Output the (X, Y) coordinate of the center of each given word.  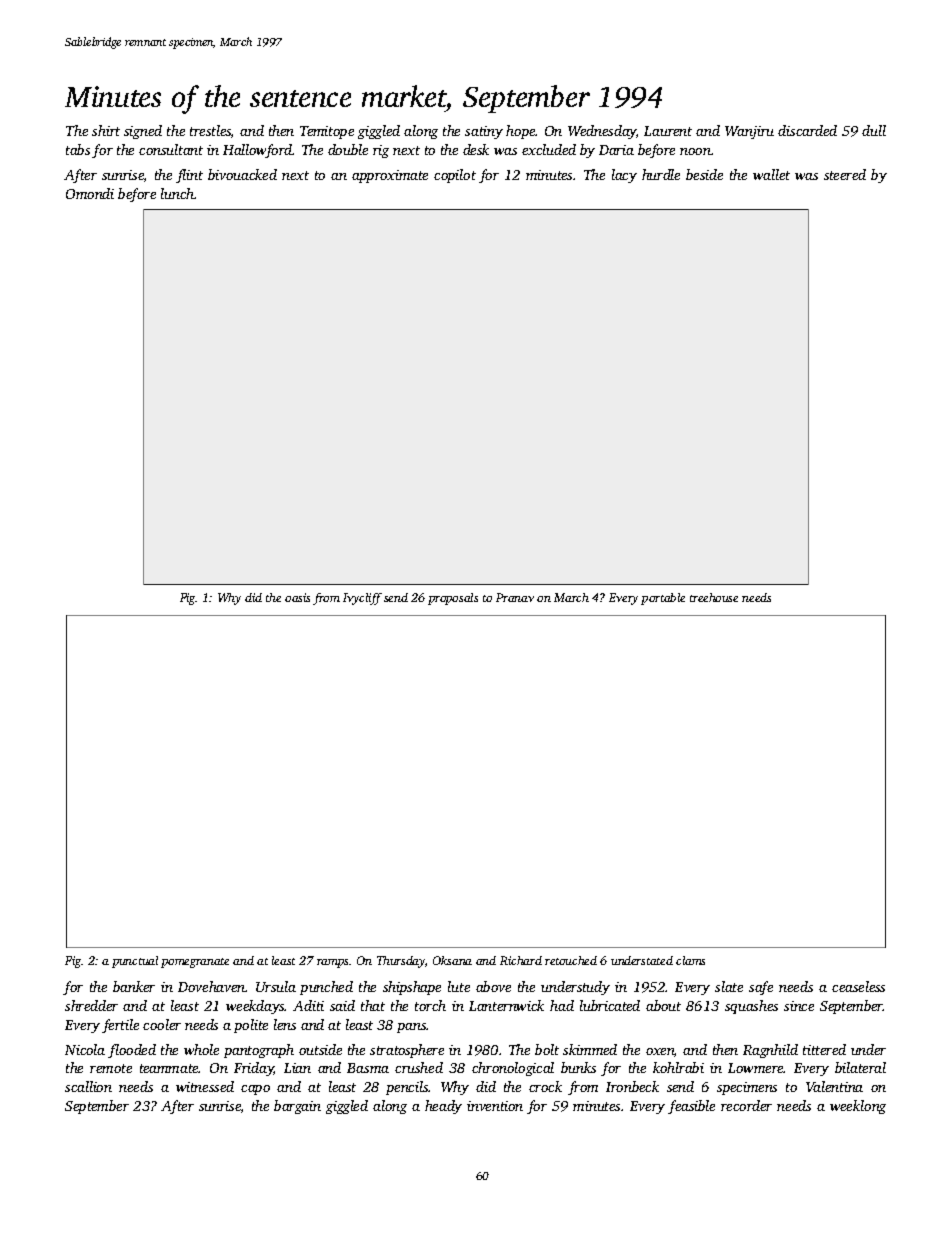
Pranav (515, 597)
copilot (455, 176)
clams (690, 960)
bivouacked (242, 174)
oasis (297, 597)
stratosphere (407, 1051)
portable (663, 599)
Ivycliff (362, 599)
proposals (453, 599)
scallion (88, 1086)
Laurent (668, 131)
